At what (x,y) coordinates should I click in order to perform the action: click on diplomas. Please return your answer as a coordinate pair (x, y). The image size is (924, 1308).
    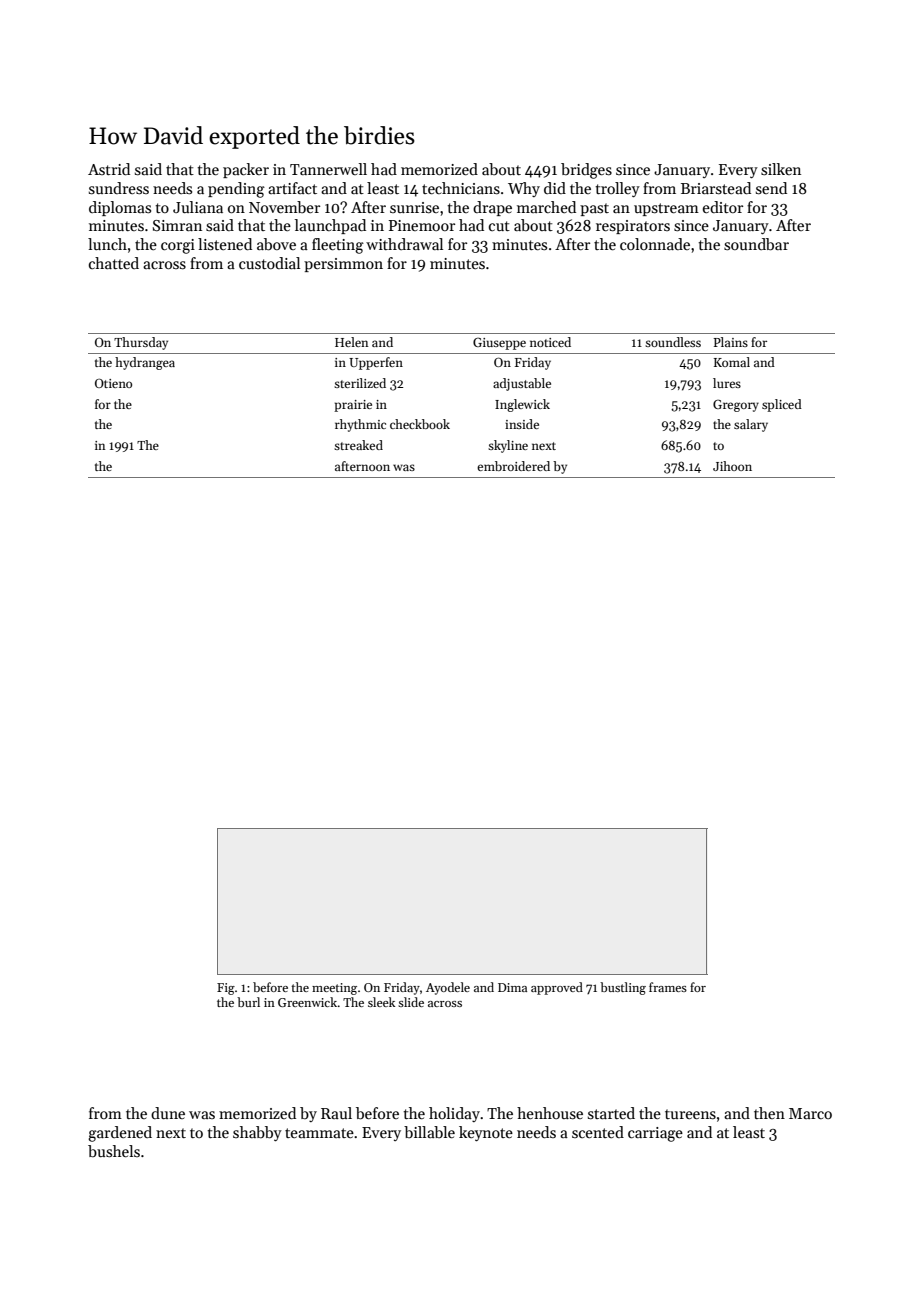
    Looking at the image, I should click on (120, 208).
